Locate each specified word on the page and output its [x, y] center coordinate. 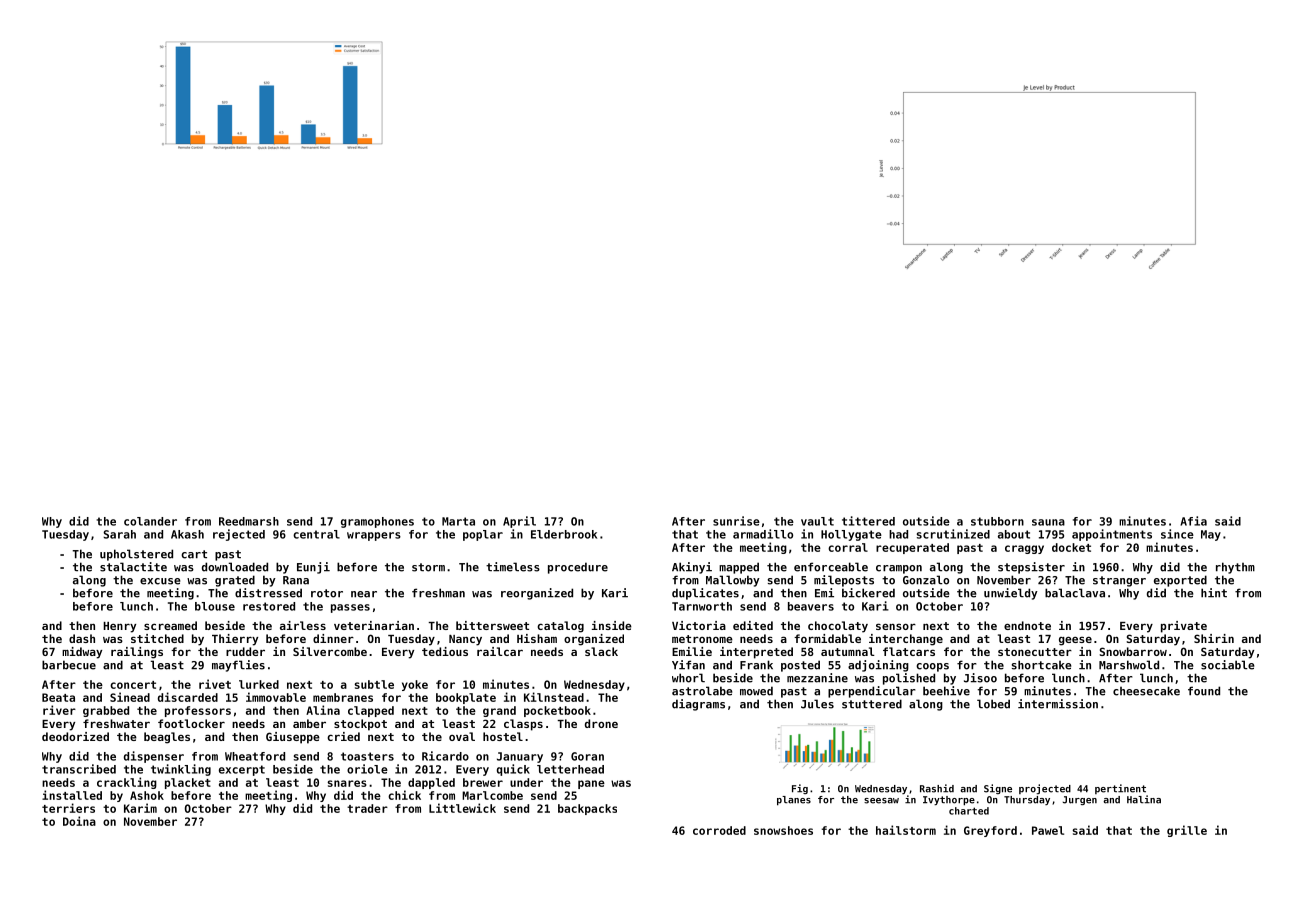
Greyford [990, 831]
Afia [1193, 521]
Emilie [692, 651]
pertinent [1120, 789]
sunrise [736, 521]
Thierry [235, 640]
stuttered [872, 704]
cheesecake [1146, 691]
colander [150, 521]
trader [367, 808]
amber [309, 723]
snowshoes [783, 830]
